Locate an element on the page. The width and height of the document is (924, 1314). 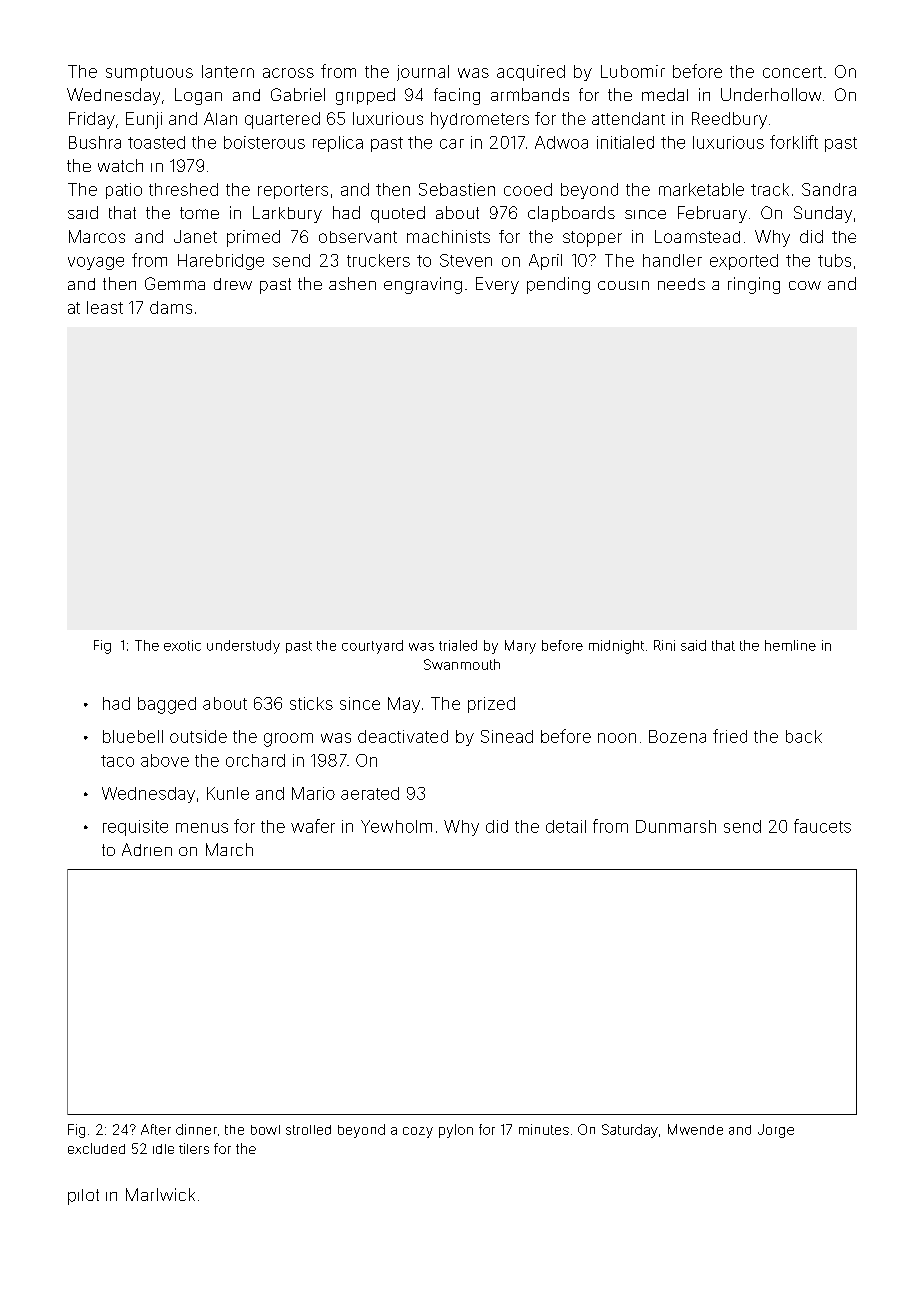
Yewholm is located at coordinates (396, 826).
